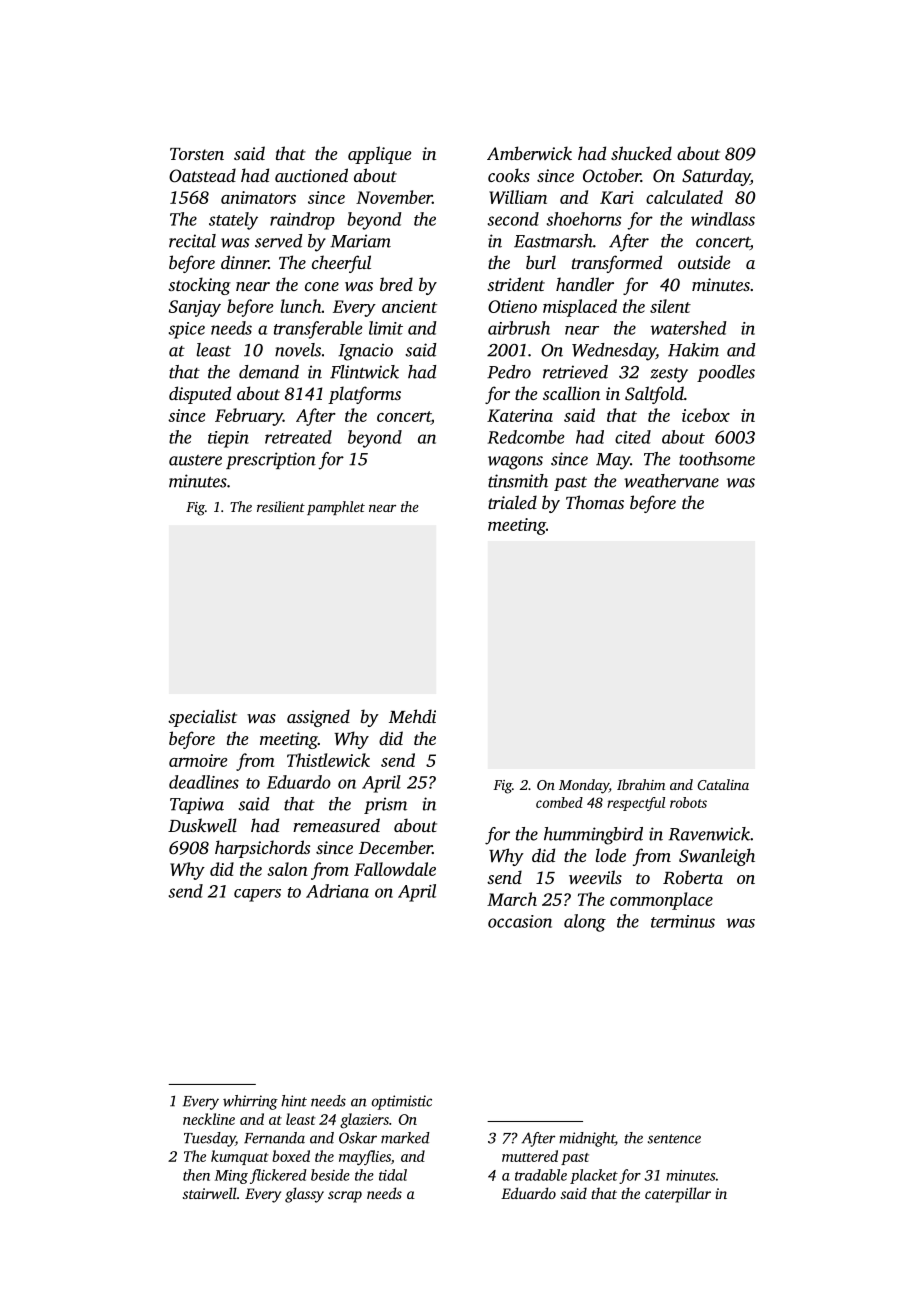 This image has width=924, height=1311. I want to click on remeasured, so click(336, 825).
